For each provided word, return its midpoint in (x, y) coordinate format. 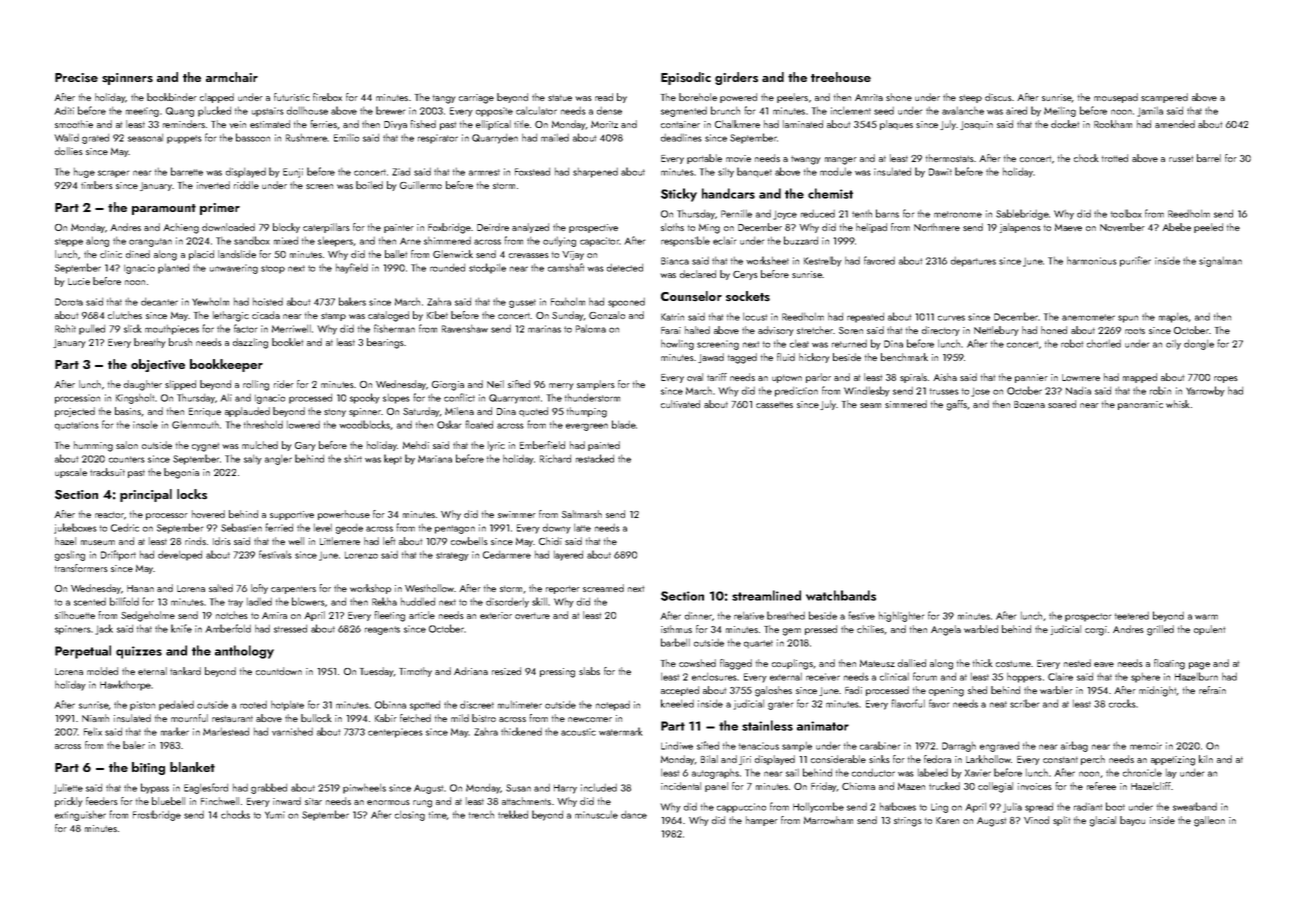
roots (1135, 331)
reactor (109, 515)
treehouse (841, 77)
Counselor (691, 296)
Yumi (275, 815)
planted (173, 269)
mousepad (1116, 98)
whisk (1177, 404)
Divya (395, 125)
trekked (513, 814)
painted (604, 446)
